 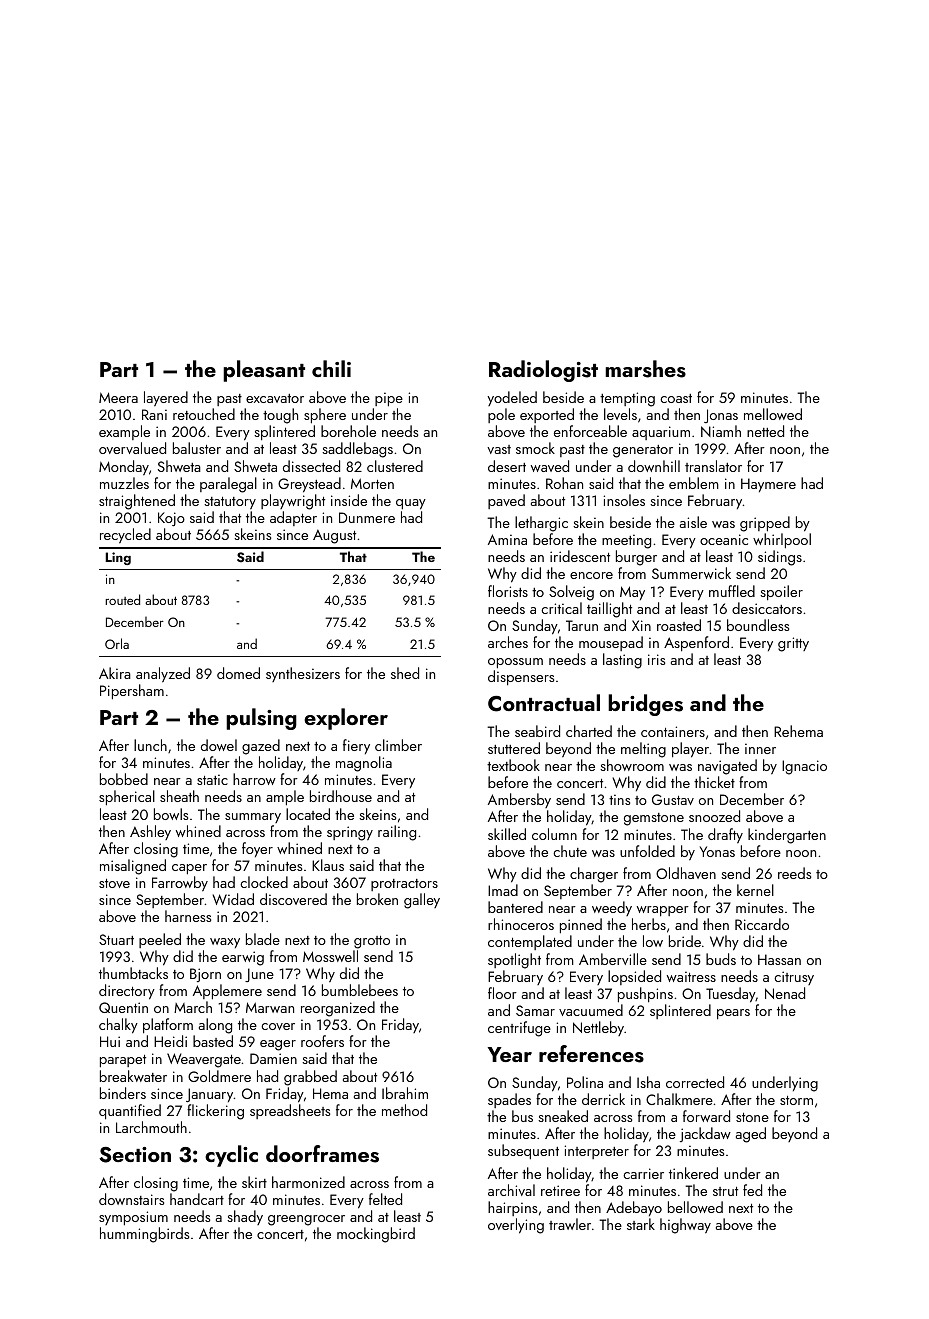 I want to click on magnolia, so click(x=364, y=764).
